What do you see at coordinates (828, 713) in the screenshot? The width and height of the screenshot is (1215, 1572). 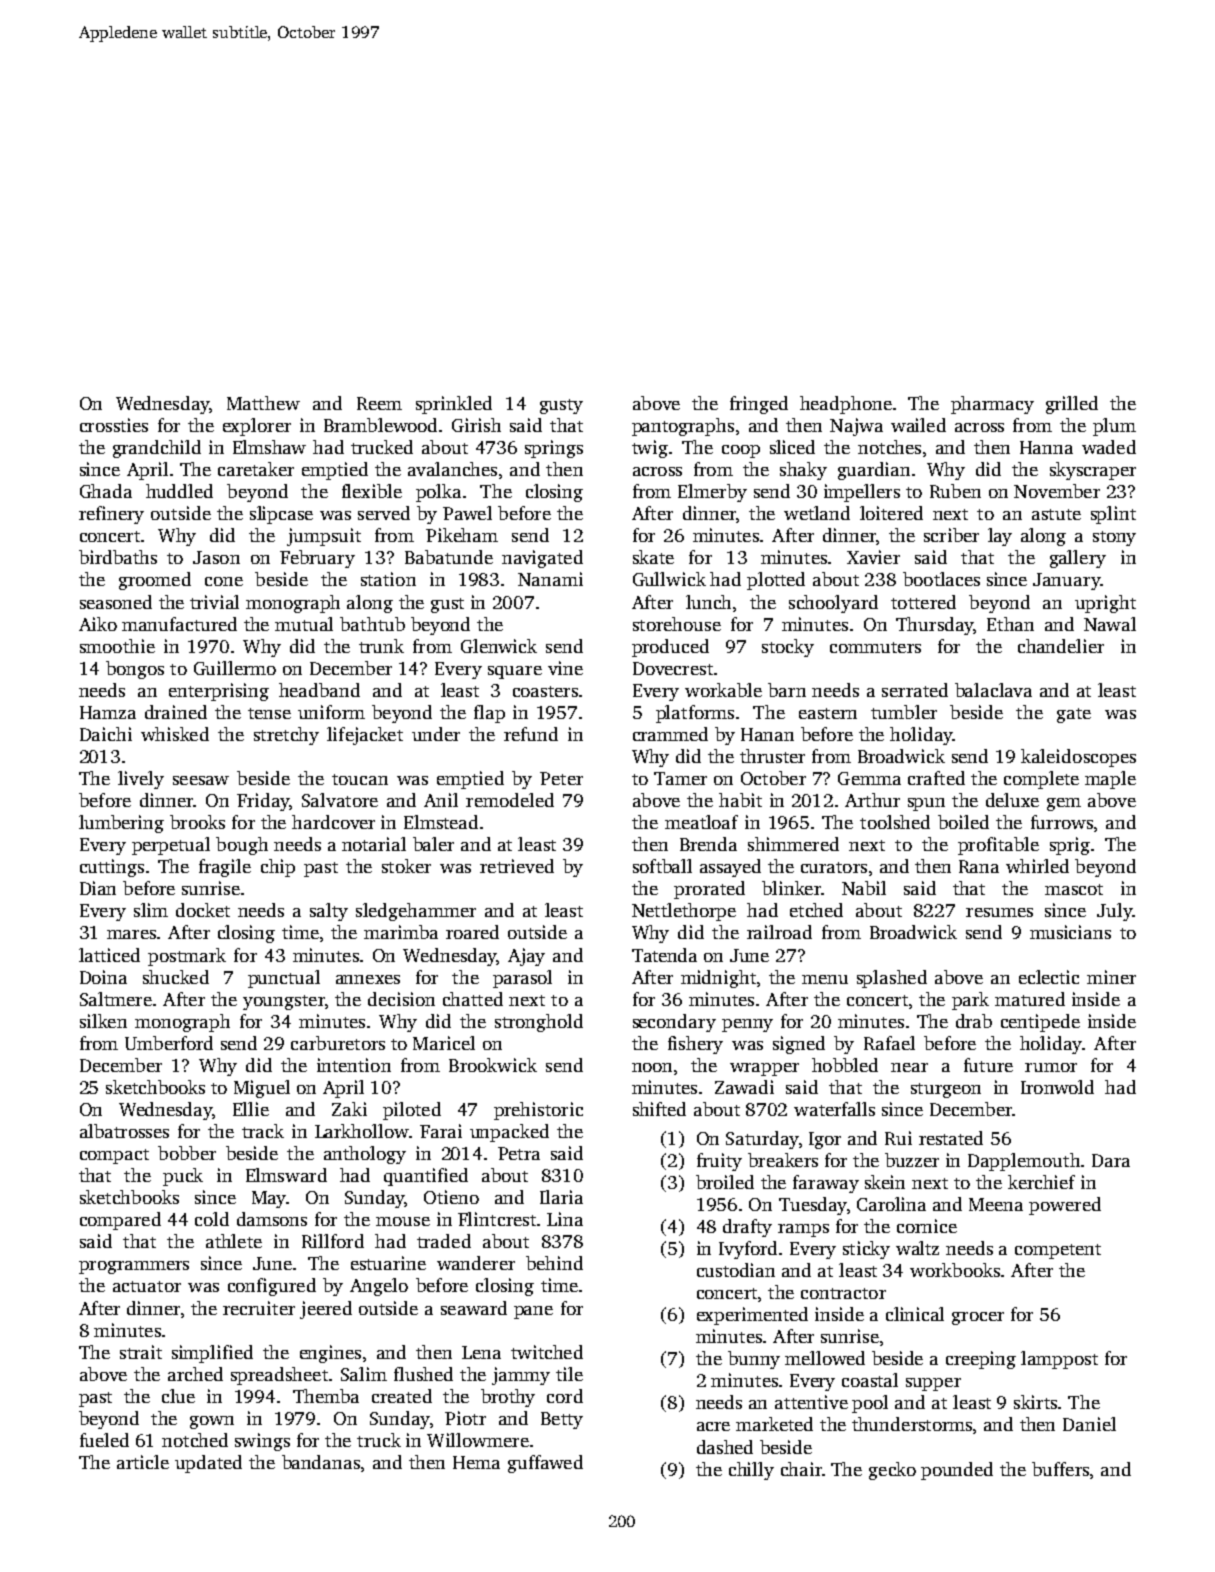 I see `eastern` at bounding box center [828, 713].
